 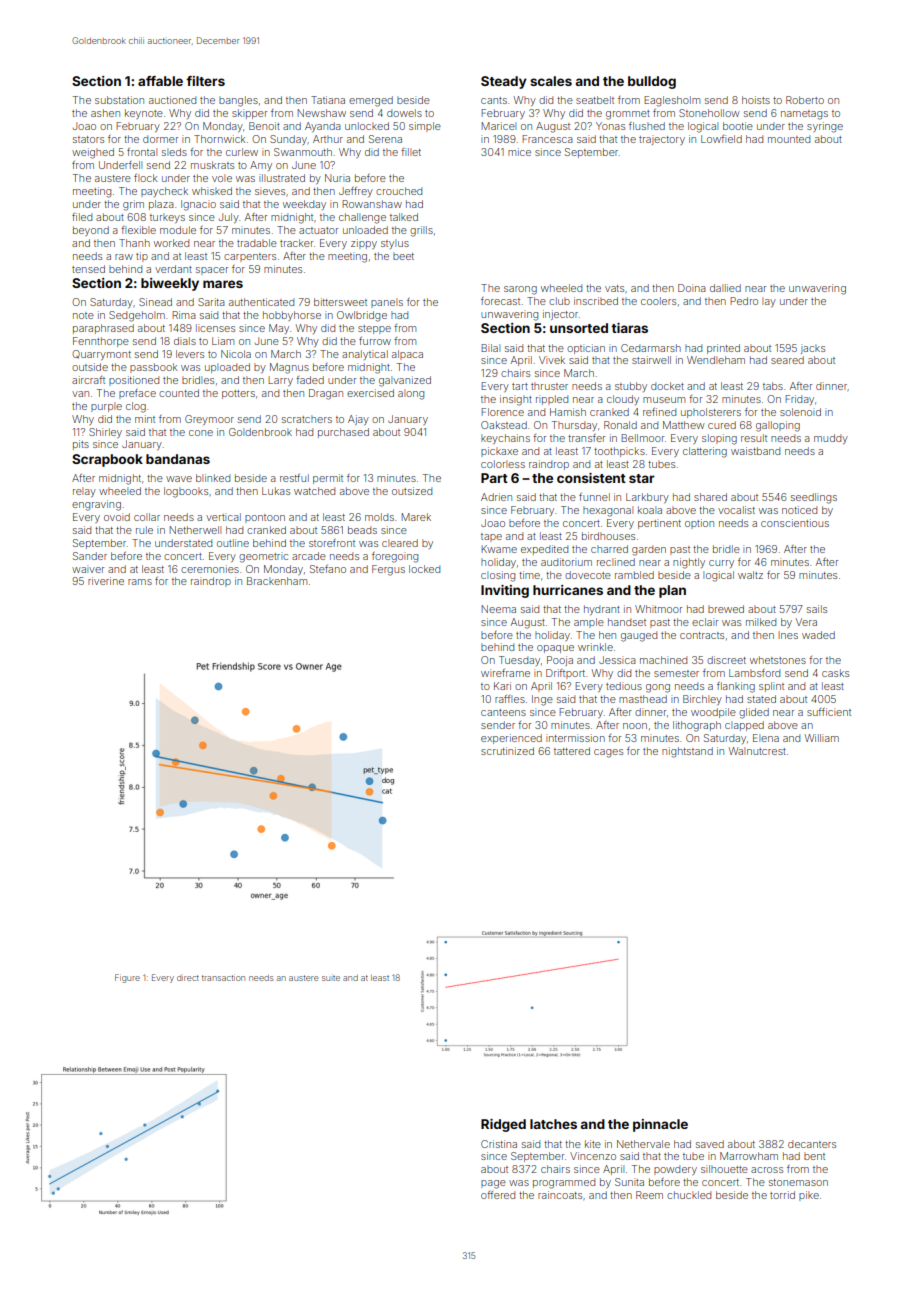 What do you see at coordinates (188, 978) in the screenshot?
I see `direct` at bounding box center [188, 978].
